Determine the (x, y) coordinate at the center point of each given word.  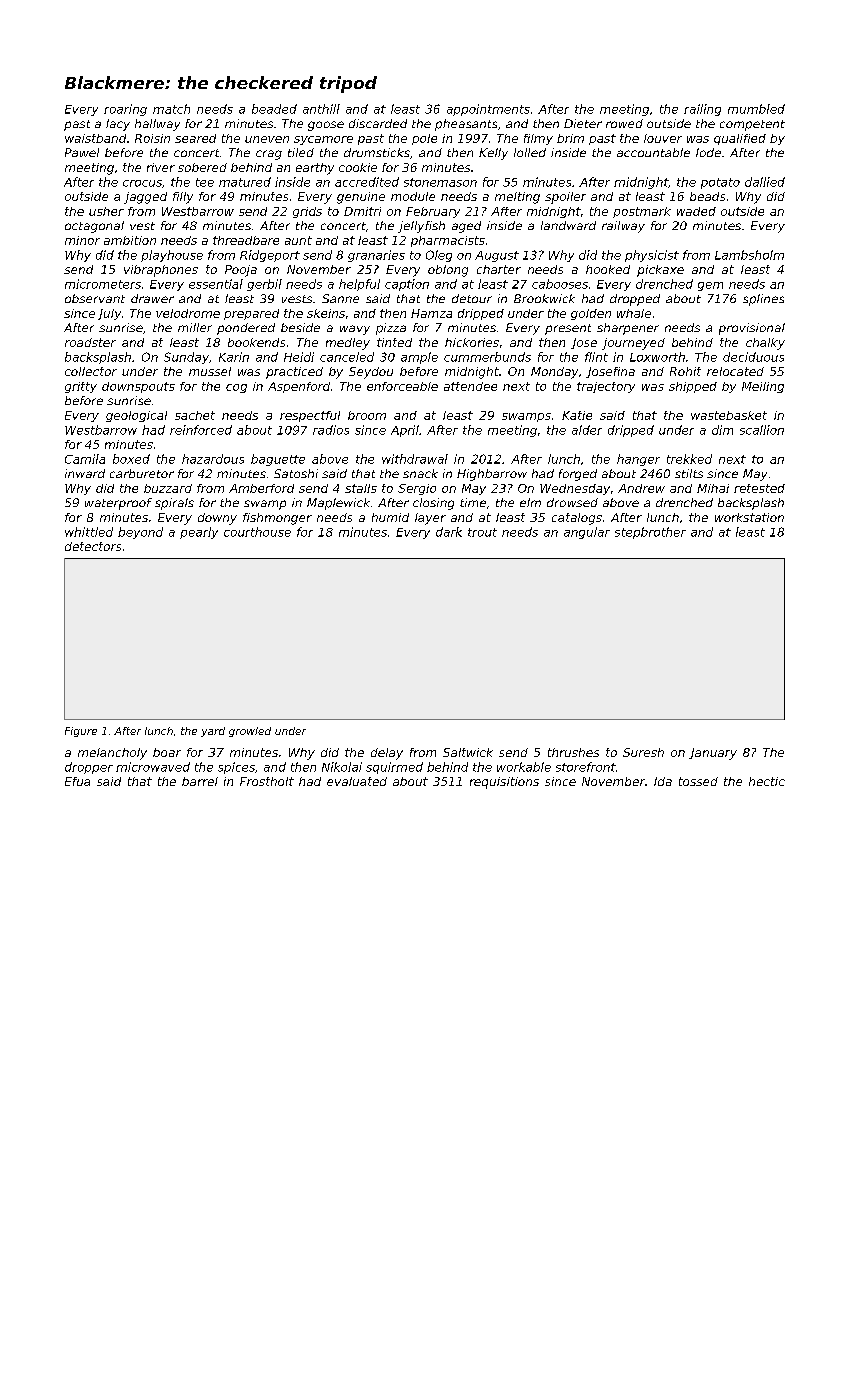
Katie (577, 415)
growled (250, 732)
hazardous (213, 459)
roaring (125, 110)
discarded (378, 123)
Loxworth (657, 357)
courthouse (257, 532)
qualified (740, 139)
